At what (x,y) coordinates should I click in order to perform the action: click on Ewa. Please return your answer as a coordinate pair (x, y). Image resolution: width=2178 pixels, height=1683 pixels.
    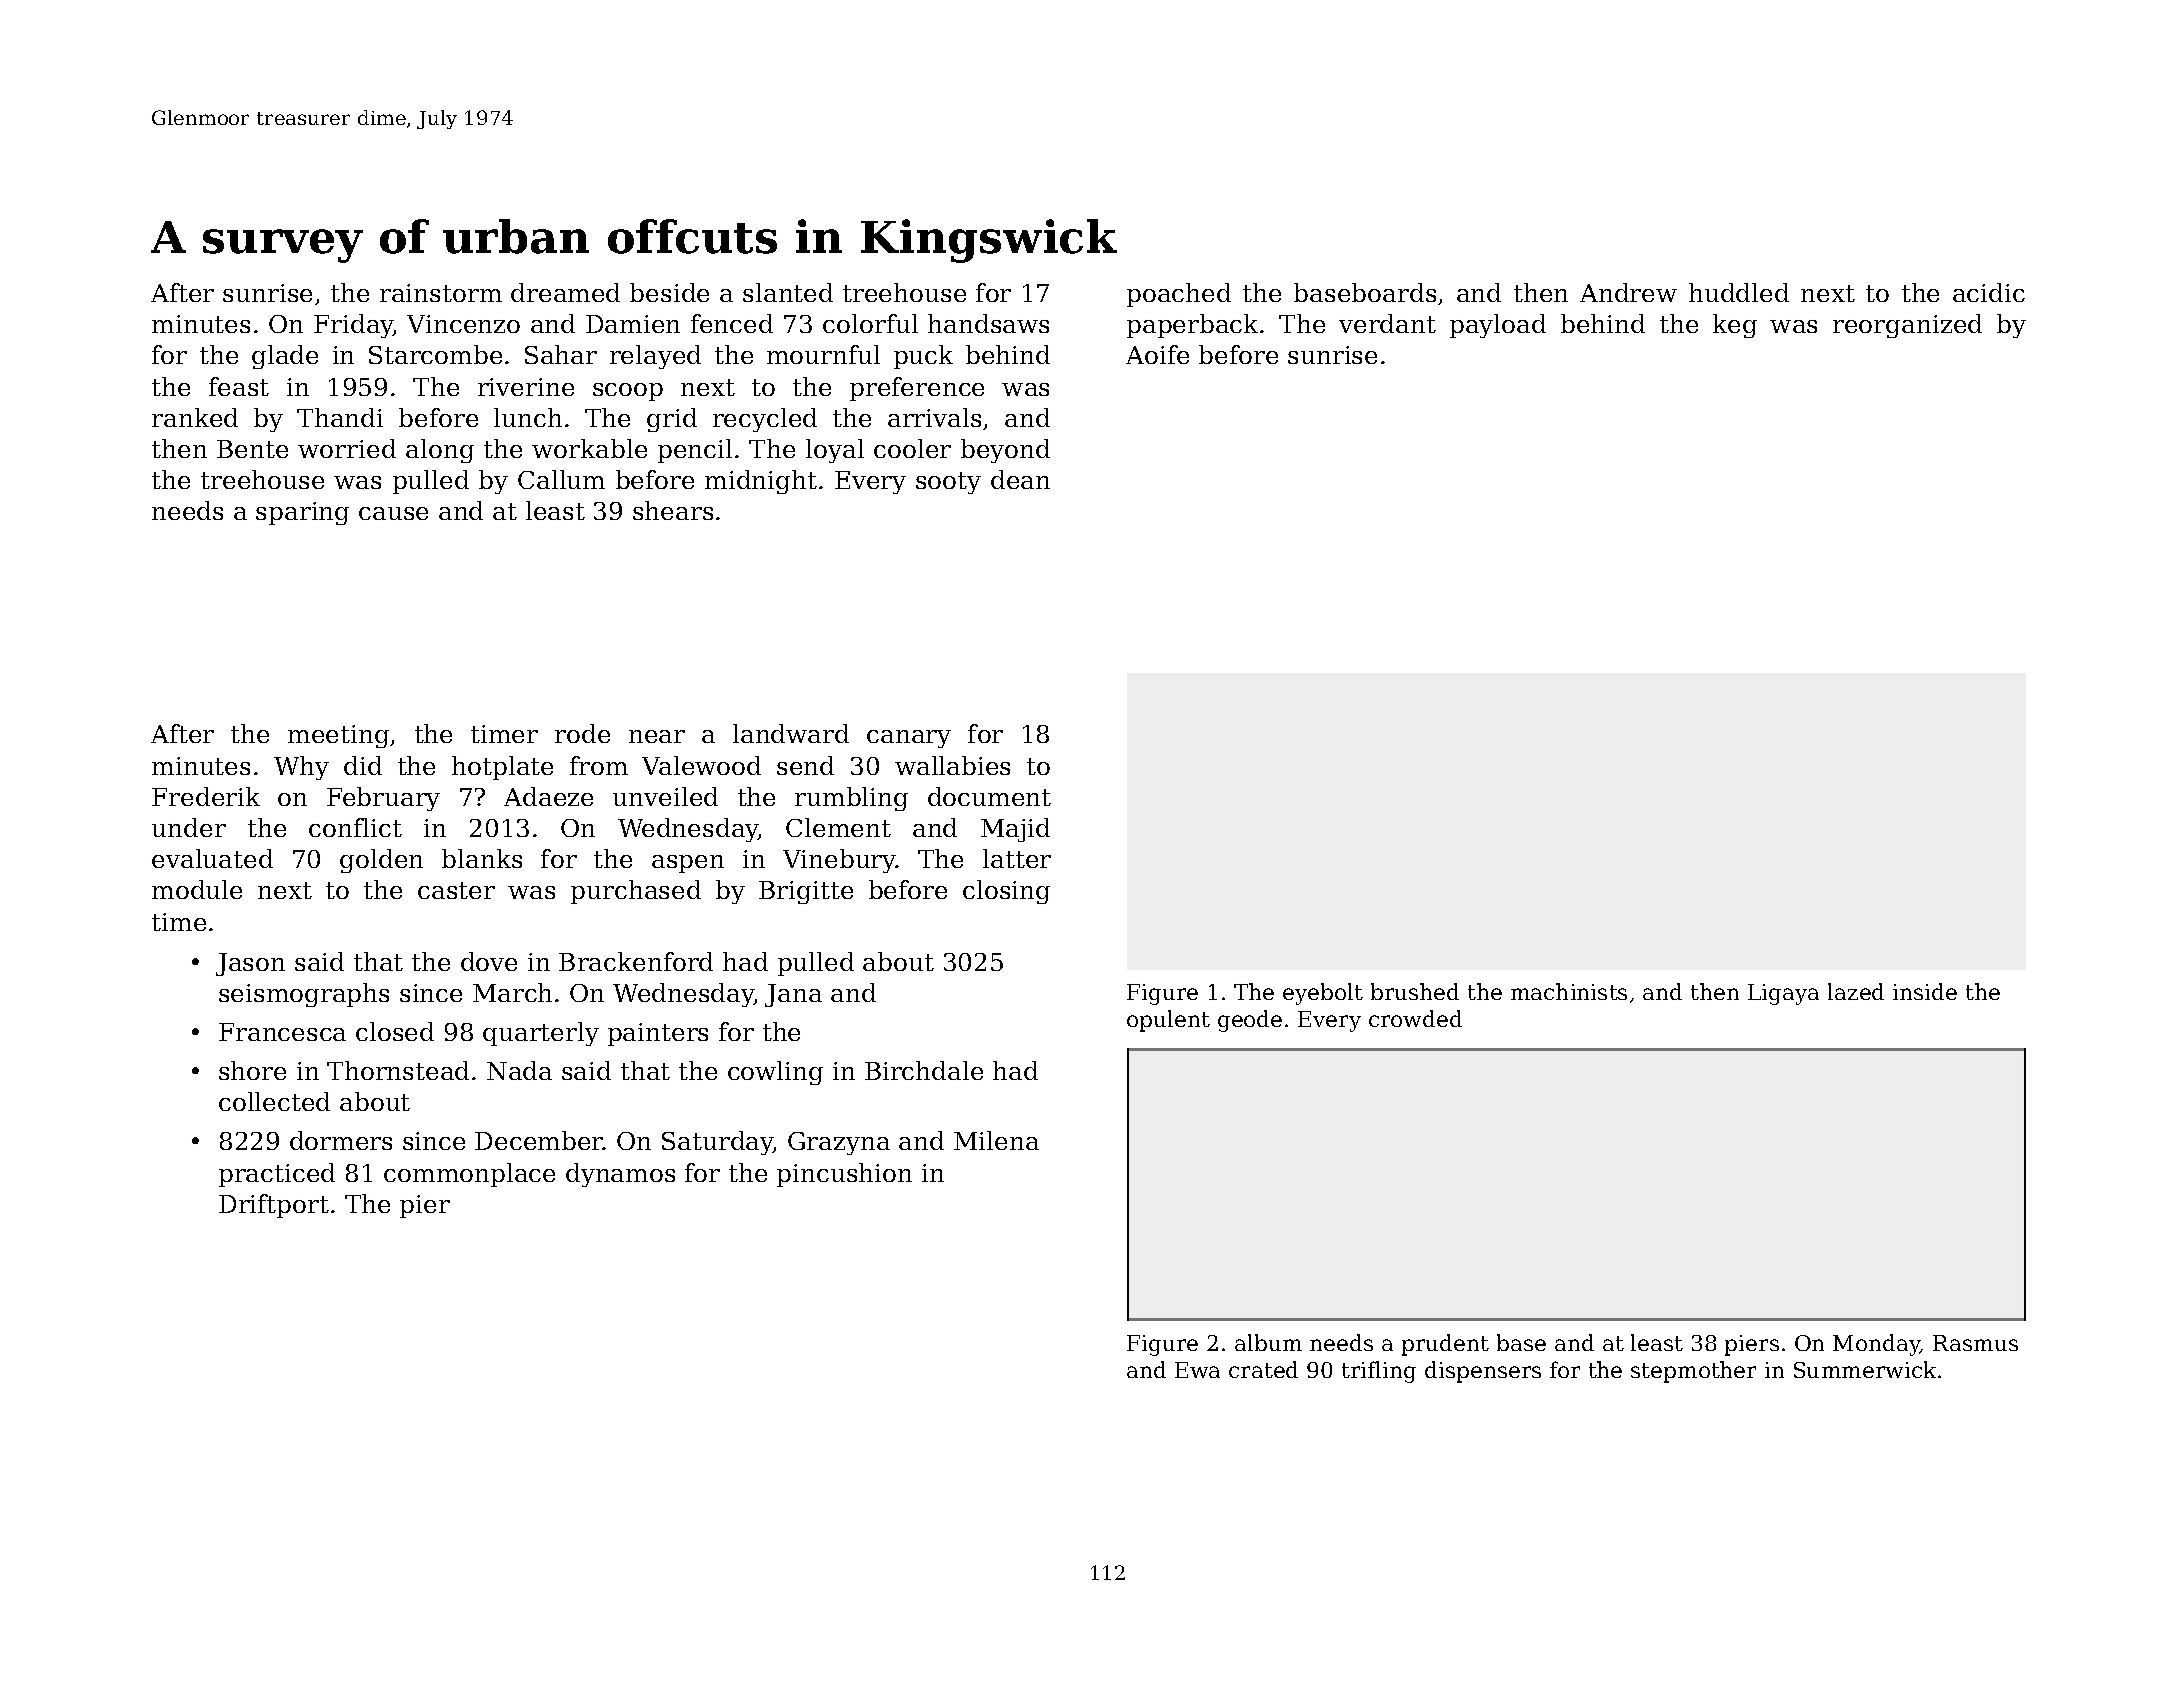
    Looking at the image, I should click on (1197, 1370).
